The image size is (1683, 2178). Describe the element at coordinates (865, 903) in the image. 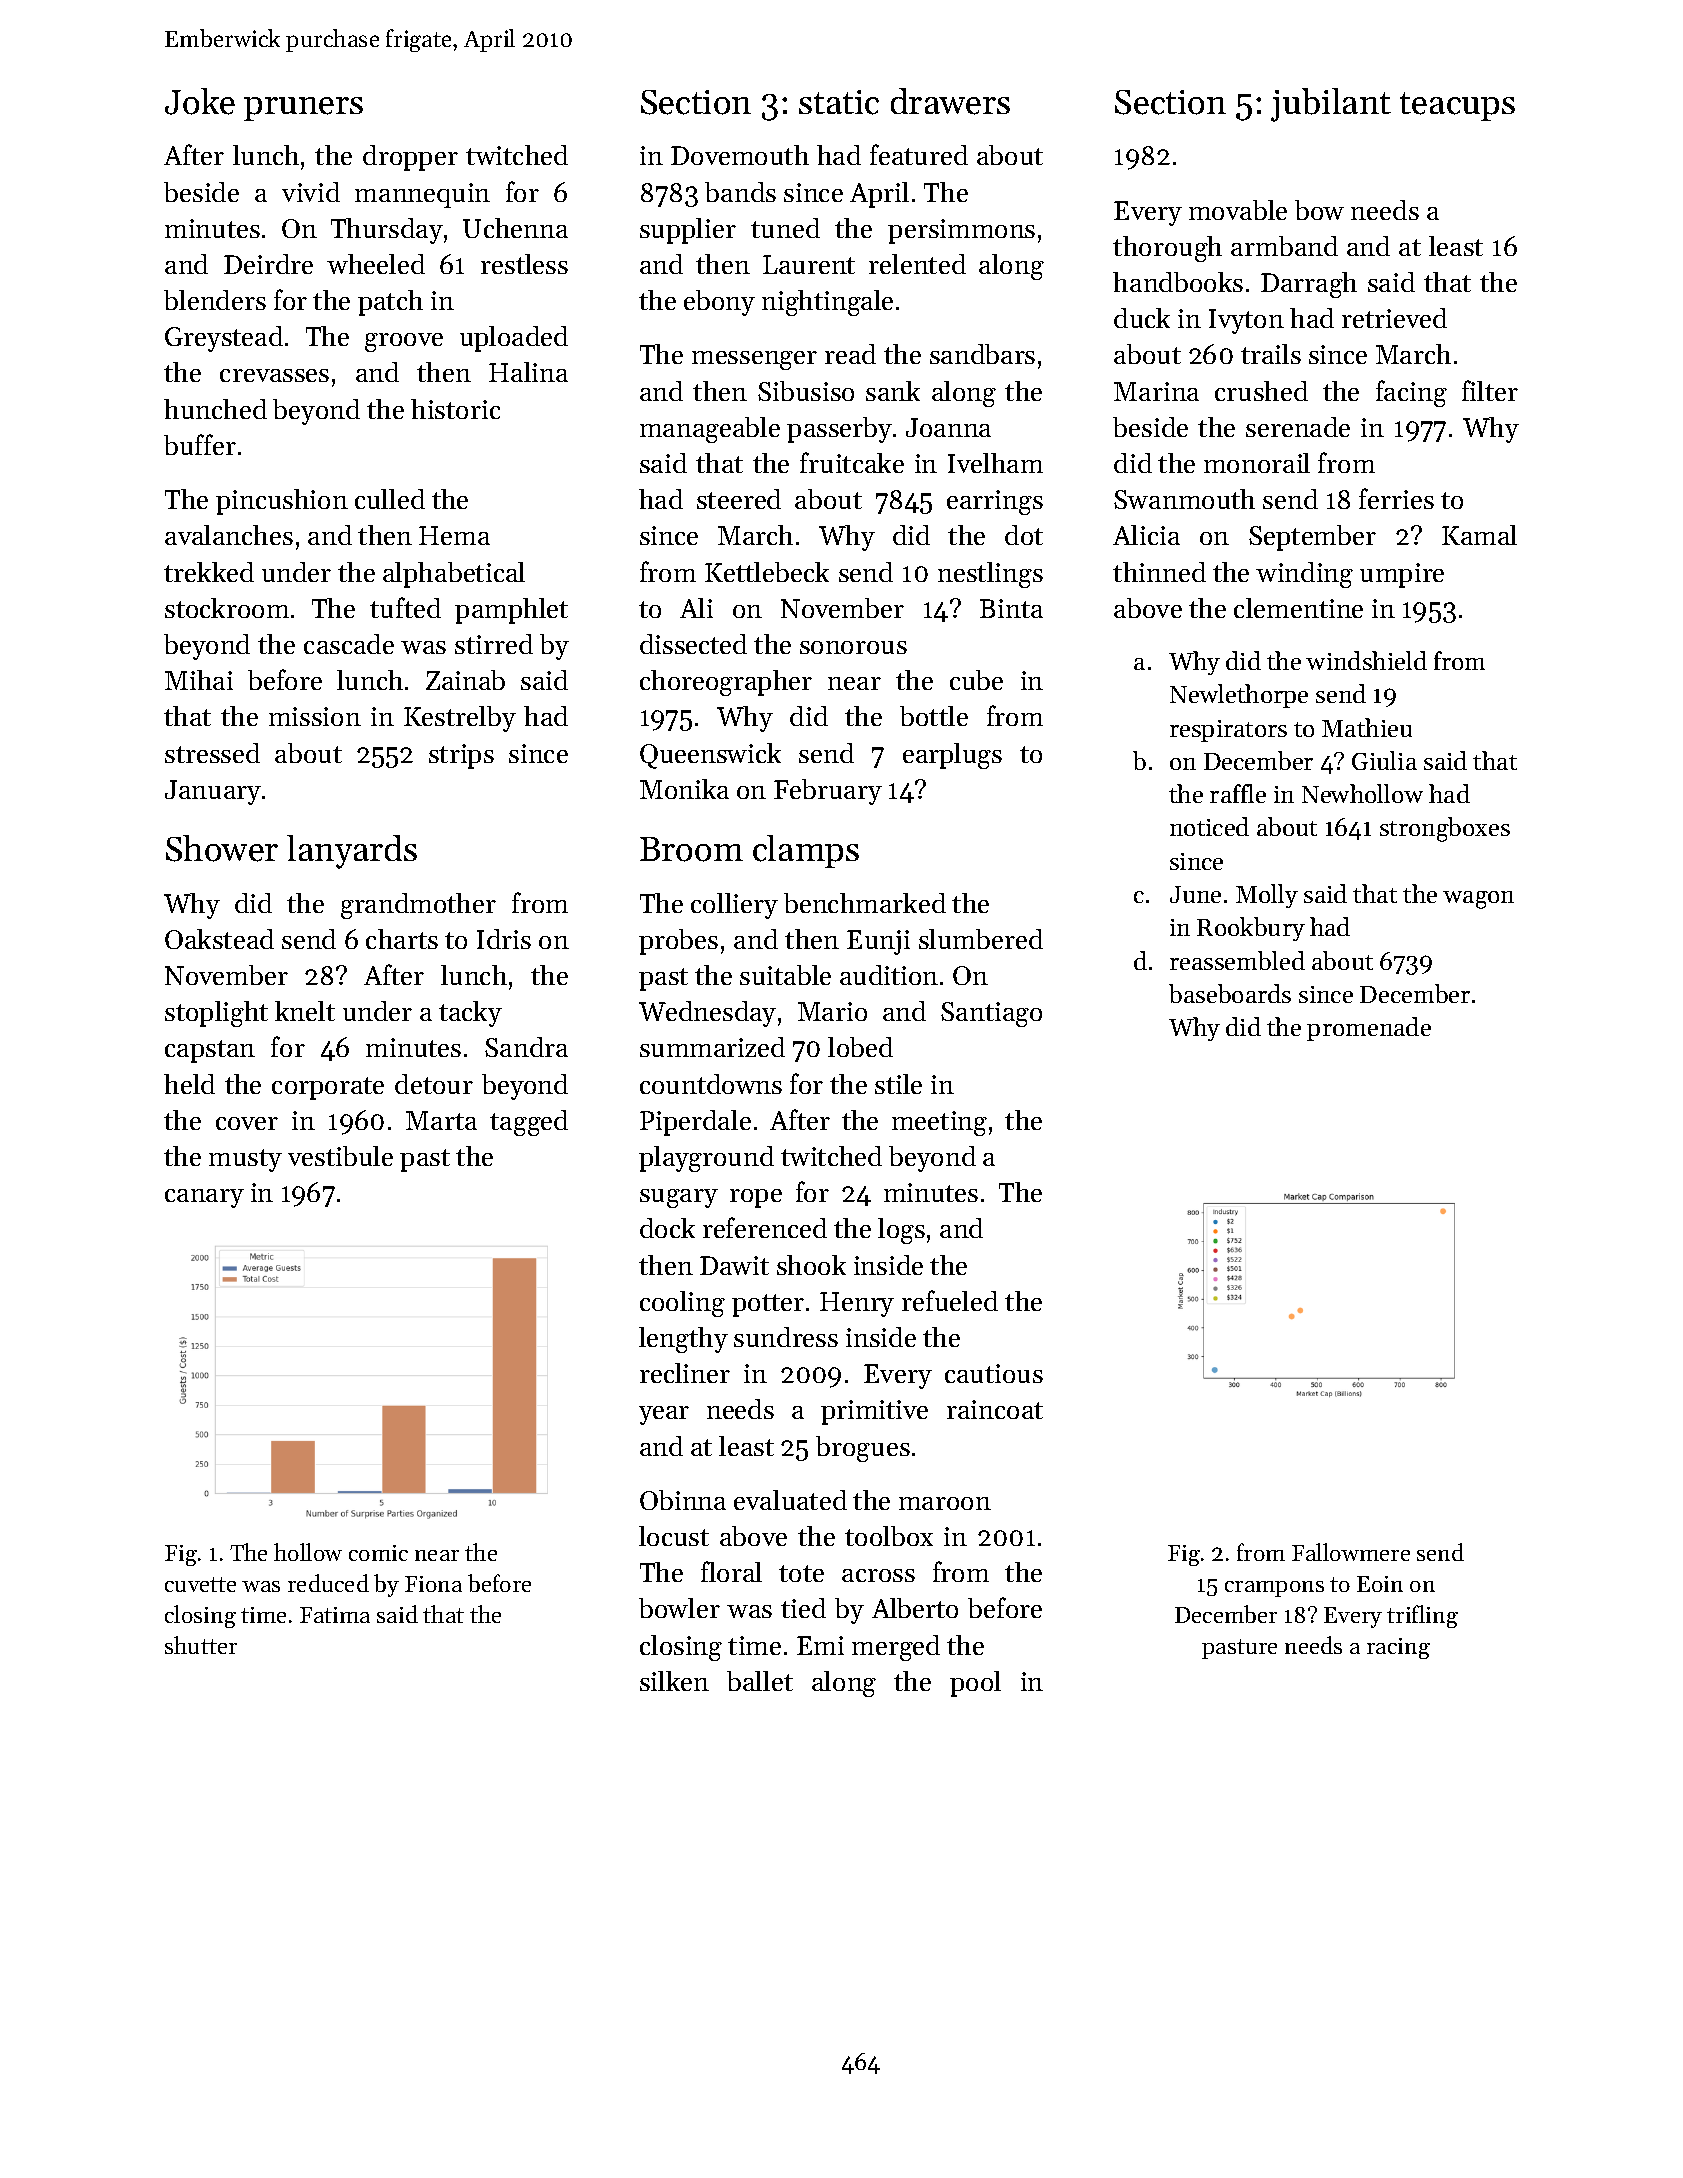

I see `benchmarked` at that location.
